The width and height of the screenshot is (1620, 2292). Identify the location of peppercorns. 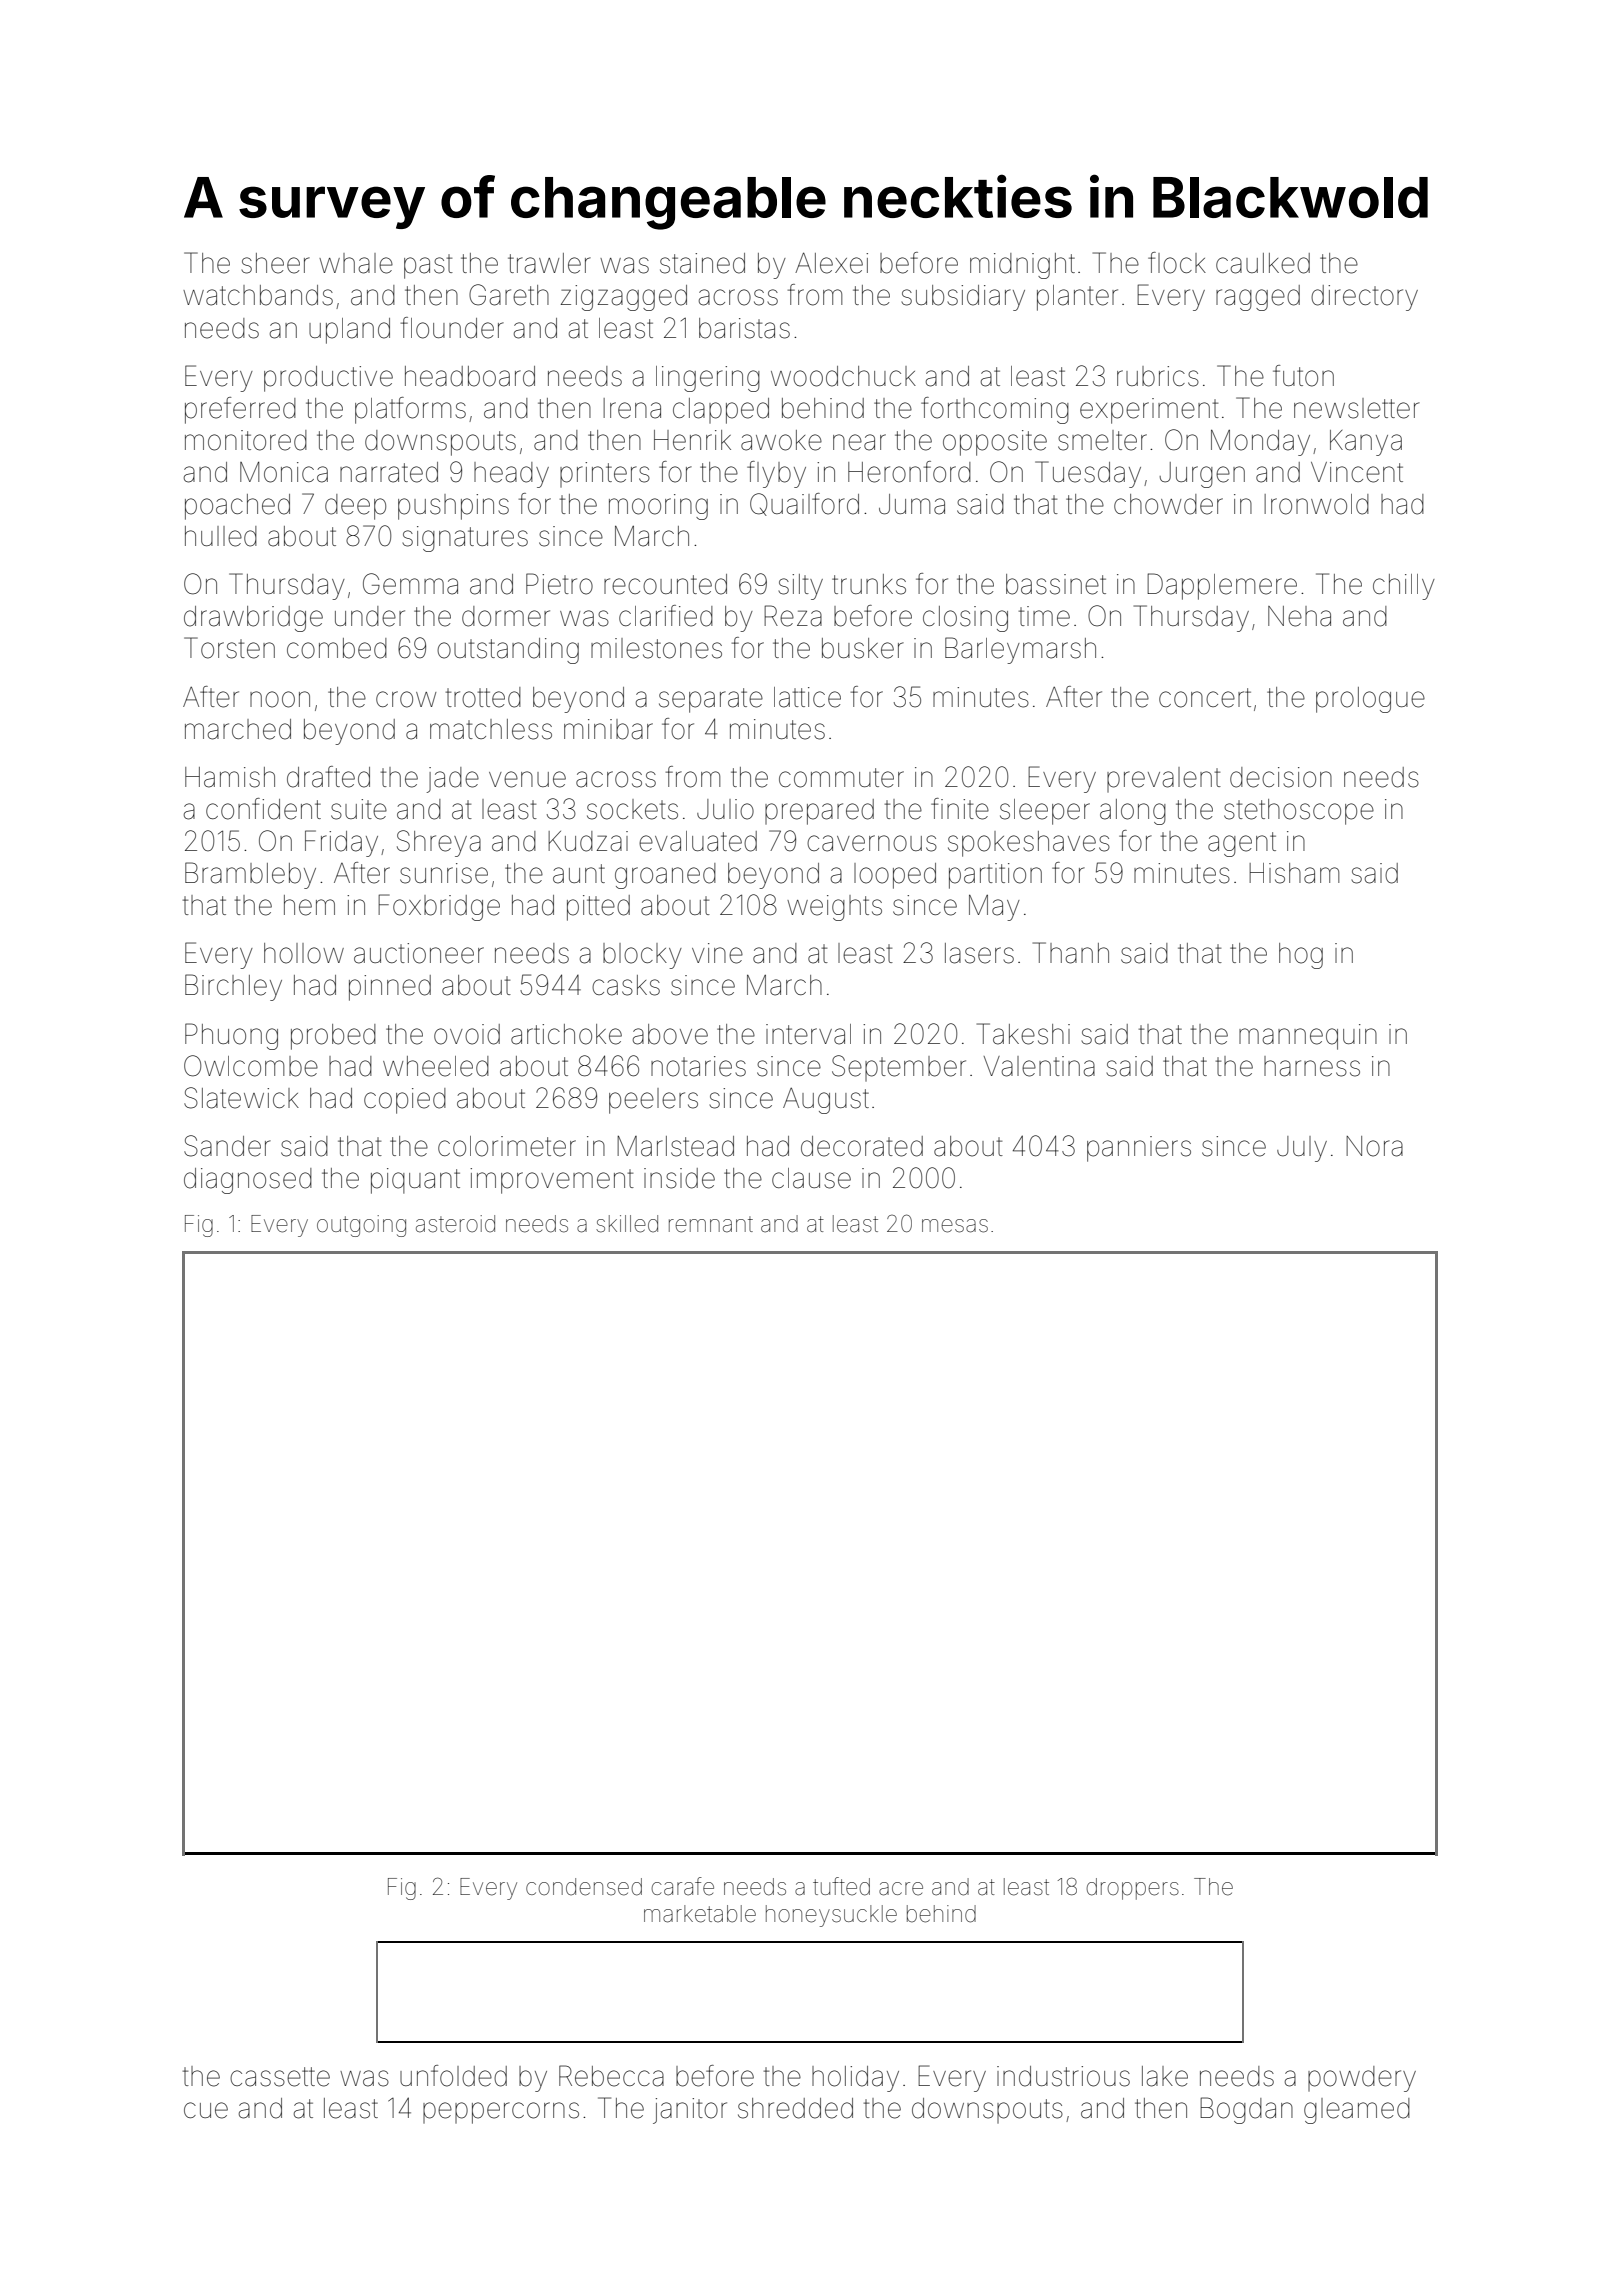
(501, 2113).
